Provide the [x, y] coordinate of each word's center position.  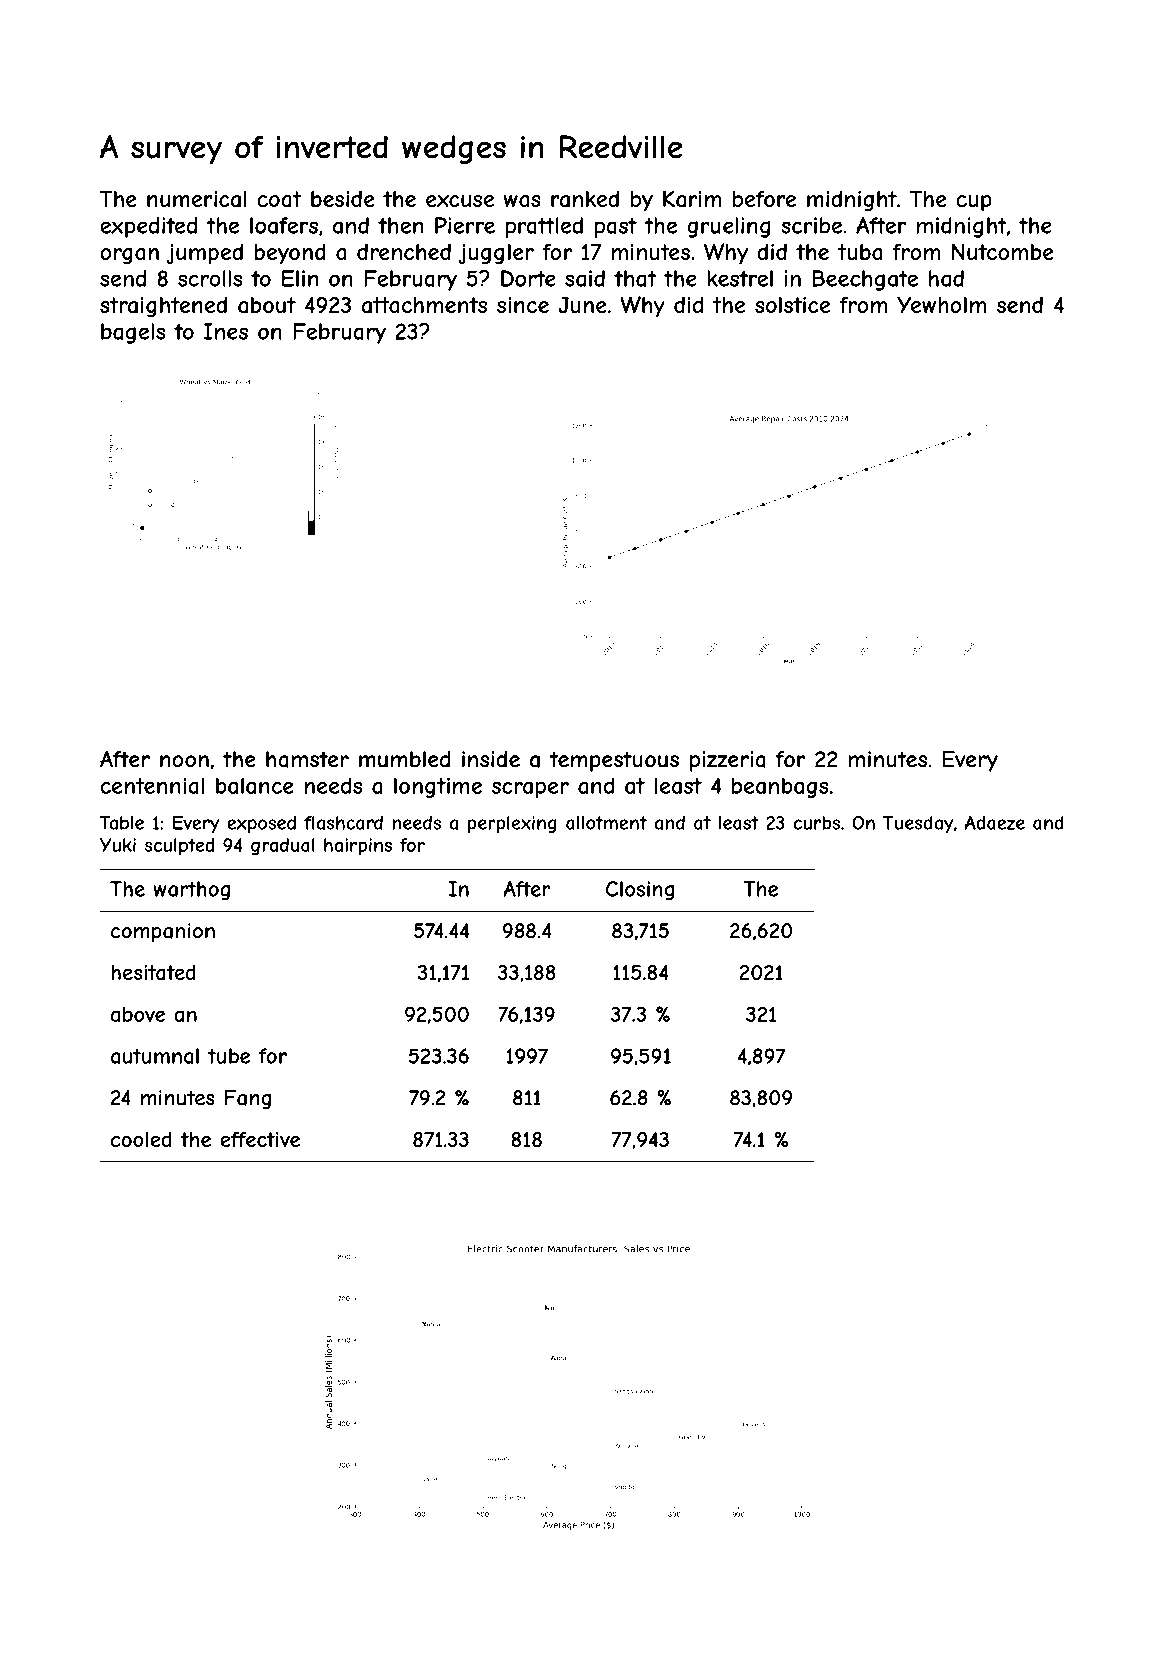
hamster [307, 759]
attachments [424, 305]
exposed [261, 824]
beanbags [780, 787]
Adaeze [995, 822]
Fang [248, 1099]
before [764, 199]
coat [279, 199]
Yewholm [941, 304]
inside [491, 759]
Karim [692, 199]
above [138, 1014]
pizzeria [728, 761]
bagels [133, 333]
